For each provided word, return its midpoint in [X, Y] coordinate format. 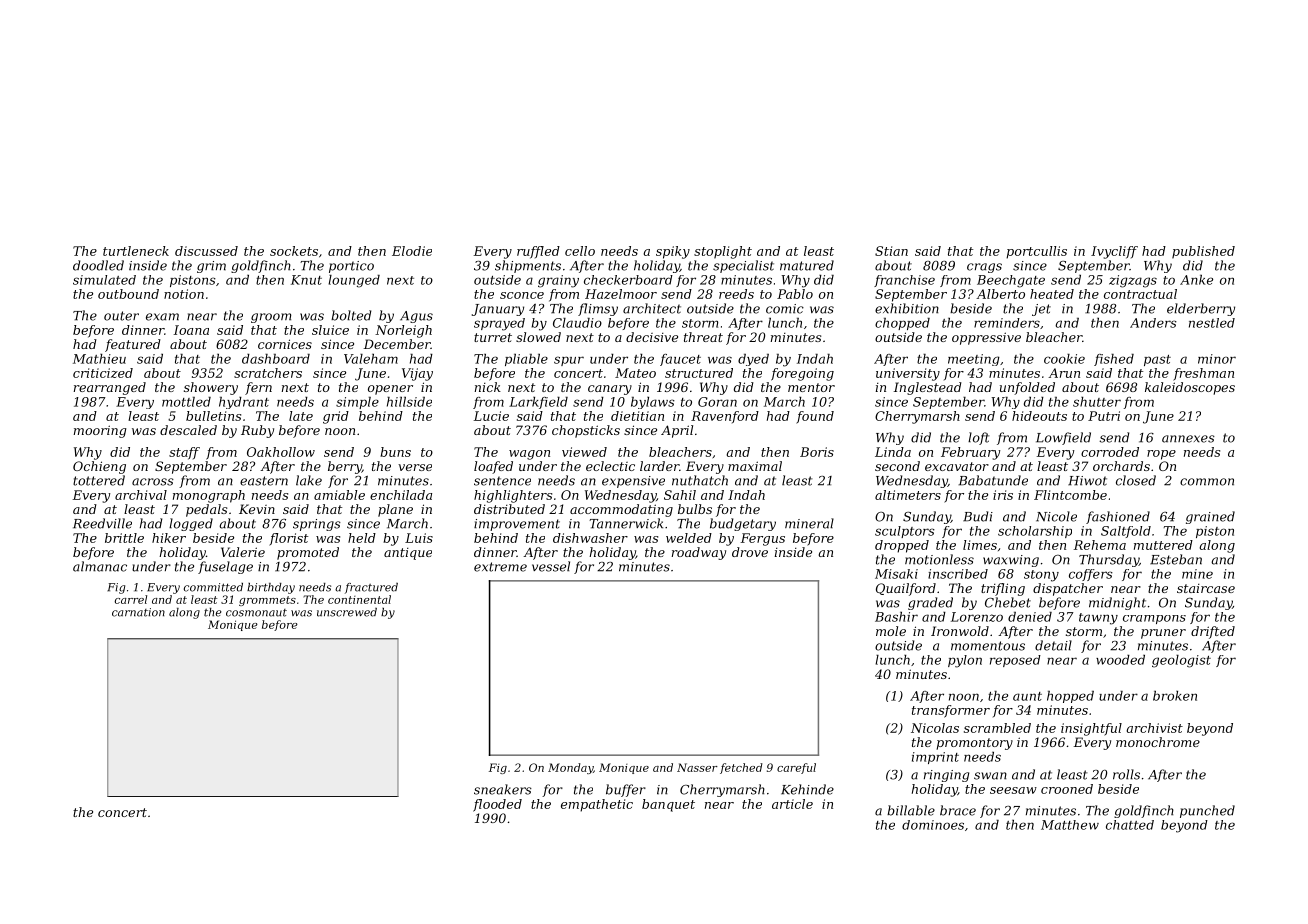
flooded [497, 805]
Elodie [412, 251]
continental [359, 599]
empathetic [597, 805]
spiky [673, 252]
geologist [1181, 661]
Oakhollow [281, 452]
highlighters [513, 496]
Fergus [762, 539]
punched [1207, 811]
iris [1003, 495]
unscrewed [347, 612]
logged [191, 524]
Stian [891, 251]
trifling [1003, 589]
